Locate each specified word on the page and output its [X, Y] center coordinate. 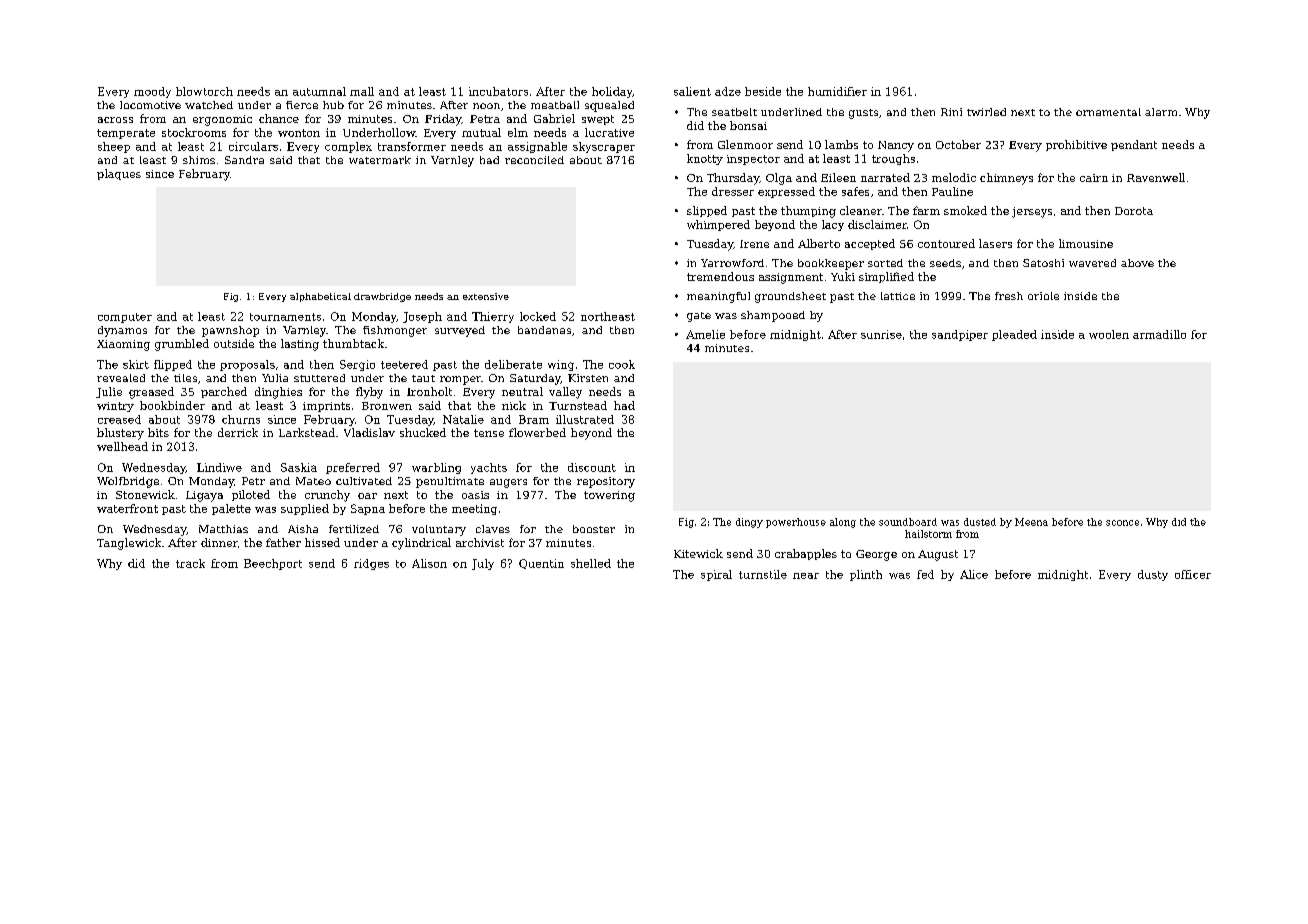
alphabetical [320, 297]
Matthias [223, 529]
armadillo [1159, 334]
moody [152, 92]
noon [486, 106]
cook [622, 364]
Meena [1031, 522]
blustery [120, 434]
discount [592, 467]
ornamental [1108, 112]
